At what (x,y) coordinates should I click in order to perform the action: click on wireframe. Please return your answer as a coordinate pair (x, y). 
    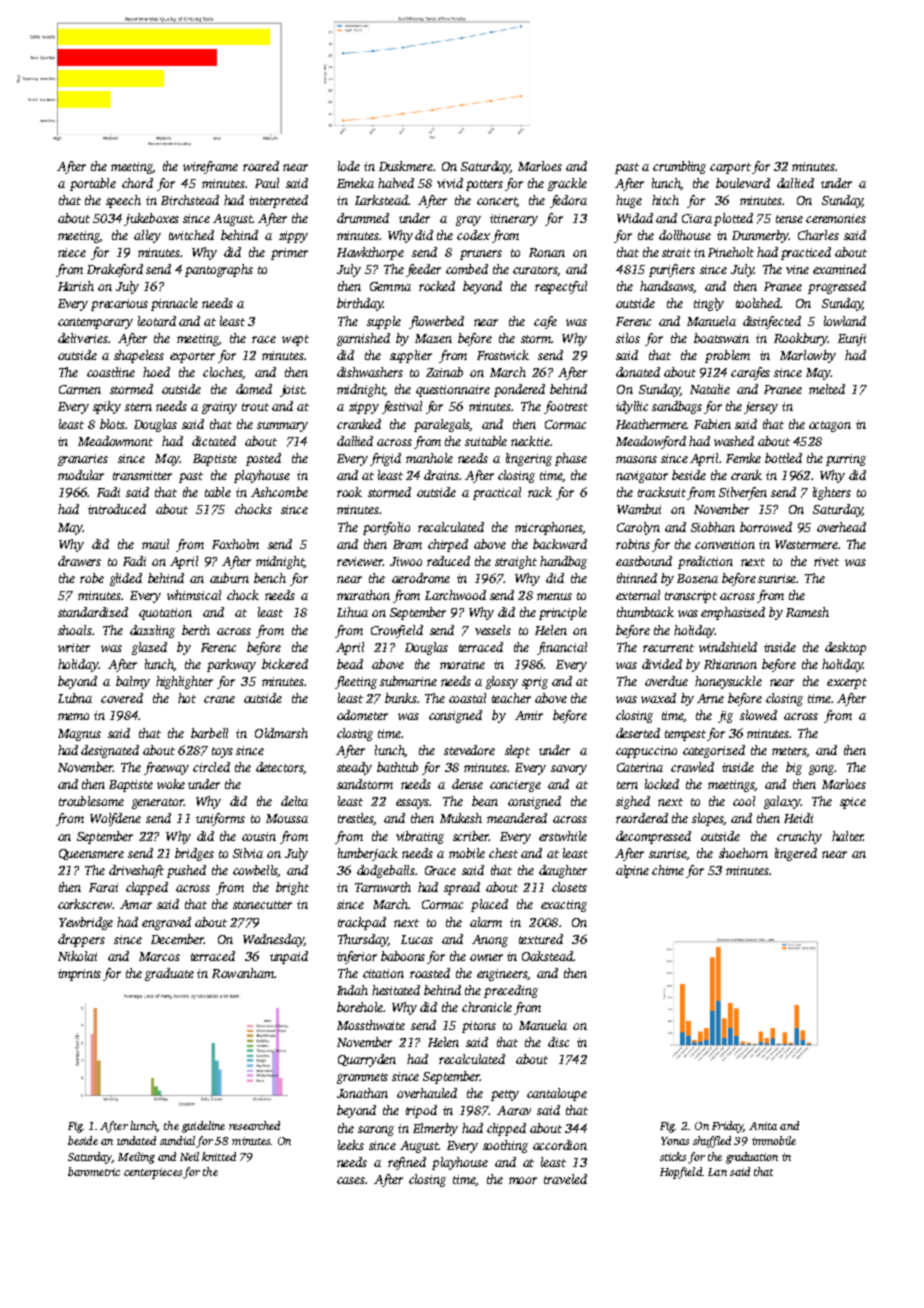
    Looking at the image, I should click on (210, 167).
